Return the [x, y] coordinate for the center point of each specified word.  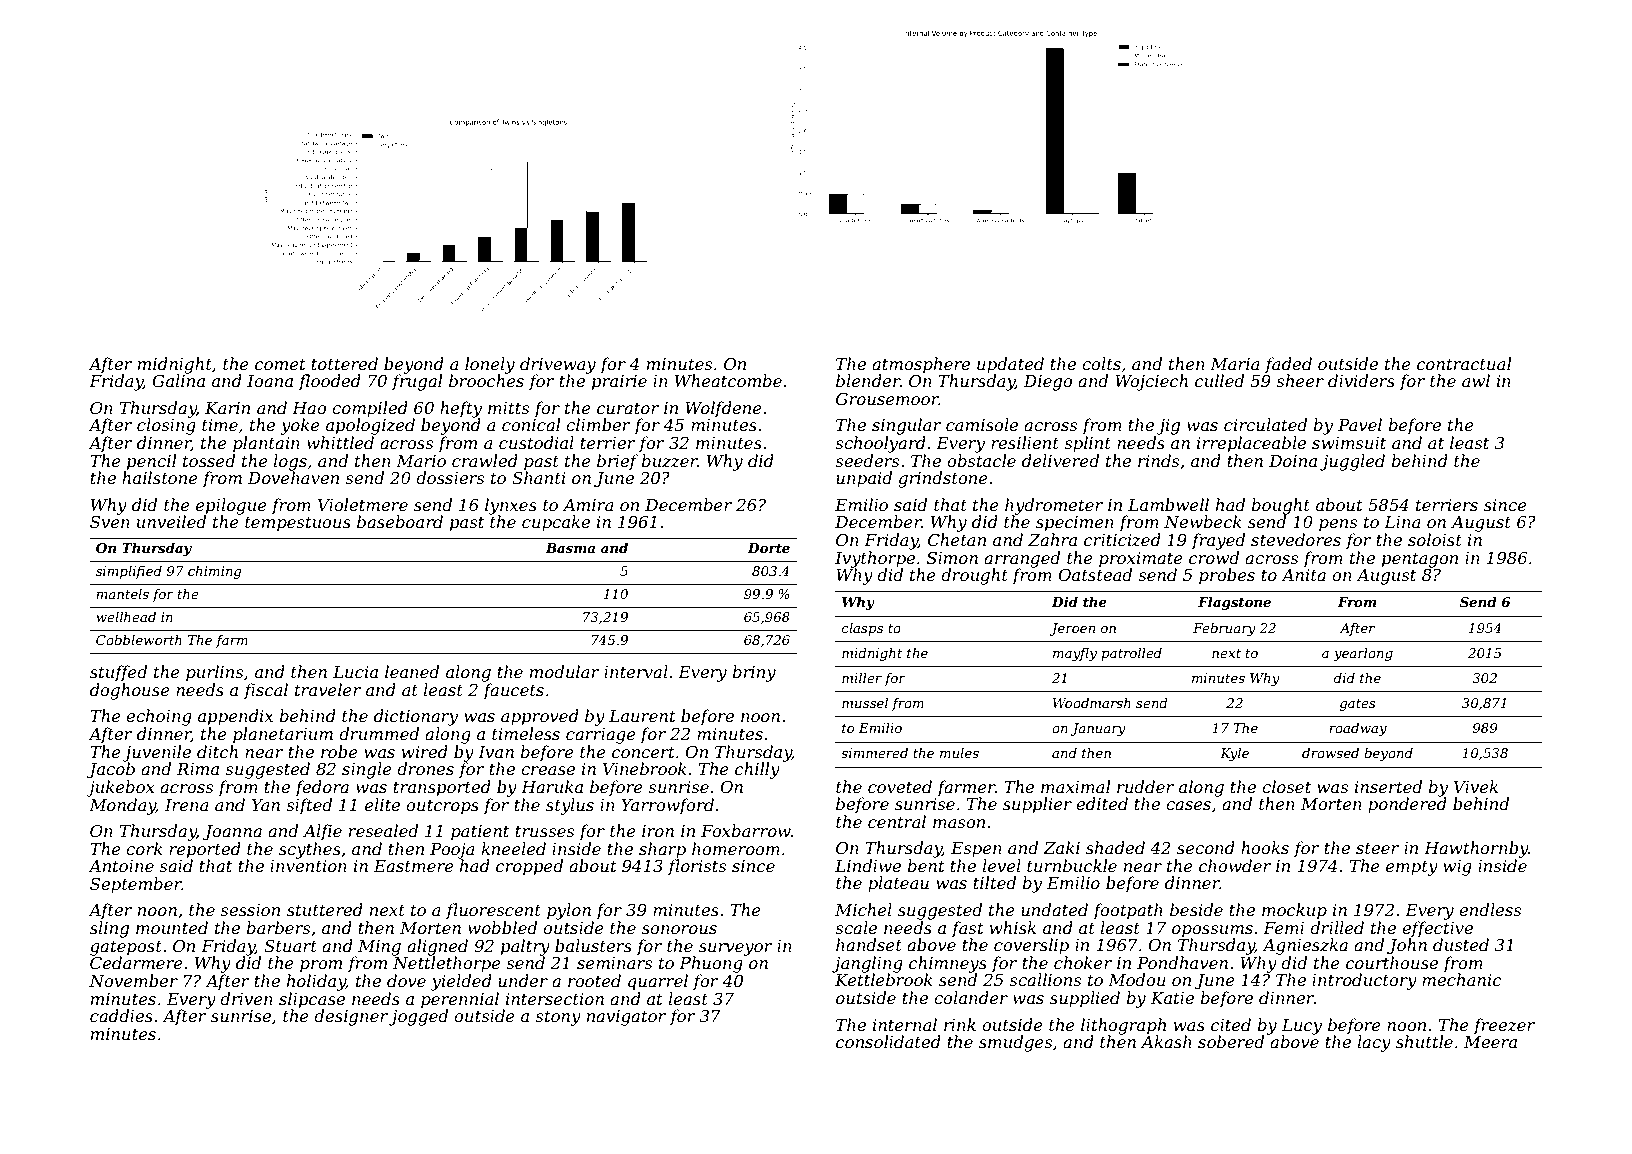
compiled [370, 409]
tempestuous [298, 524]
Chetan [957, 539]
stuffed [118, 673]
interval [636, 671]
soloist [1435, 539]
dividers [1361, 380]
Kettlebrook [884, 979]
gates [1358, 705]
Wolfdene [723, 409]
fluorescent [493, 911]
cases [1188, 805]
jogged [418, 1017]
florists [697, 867]
